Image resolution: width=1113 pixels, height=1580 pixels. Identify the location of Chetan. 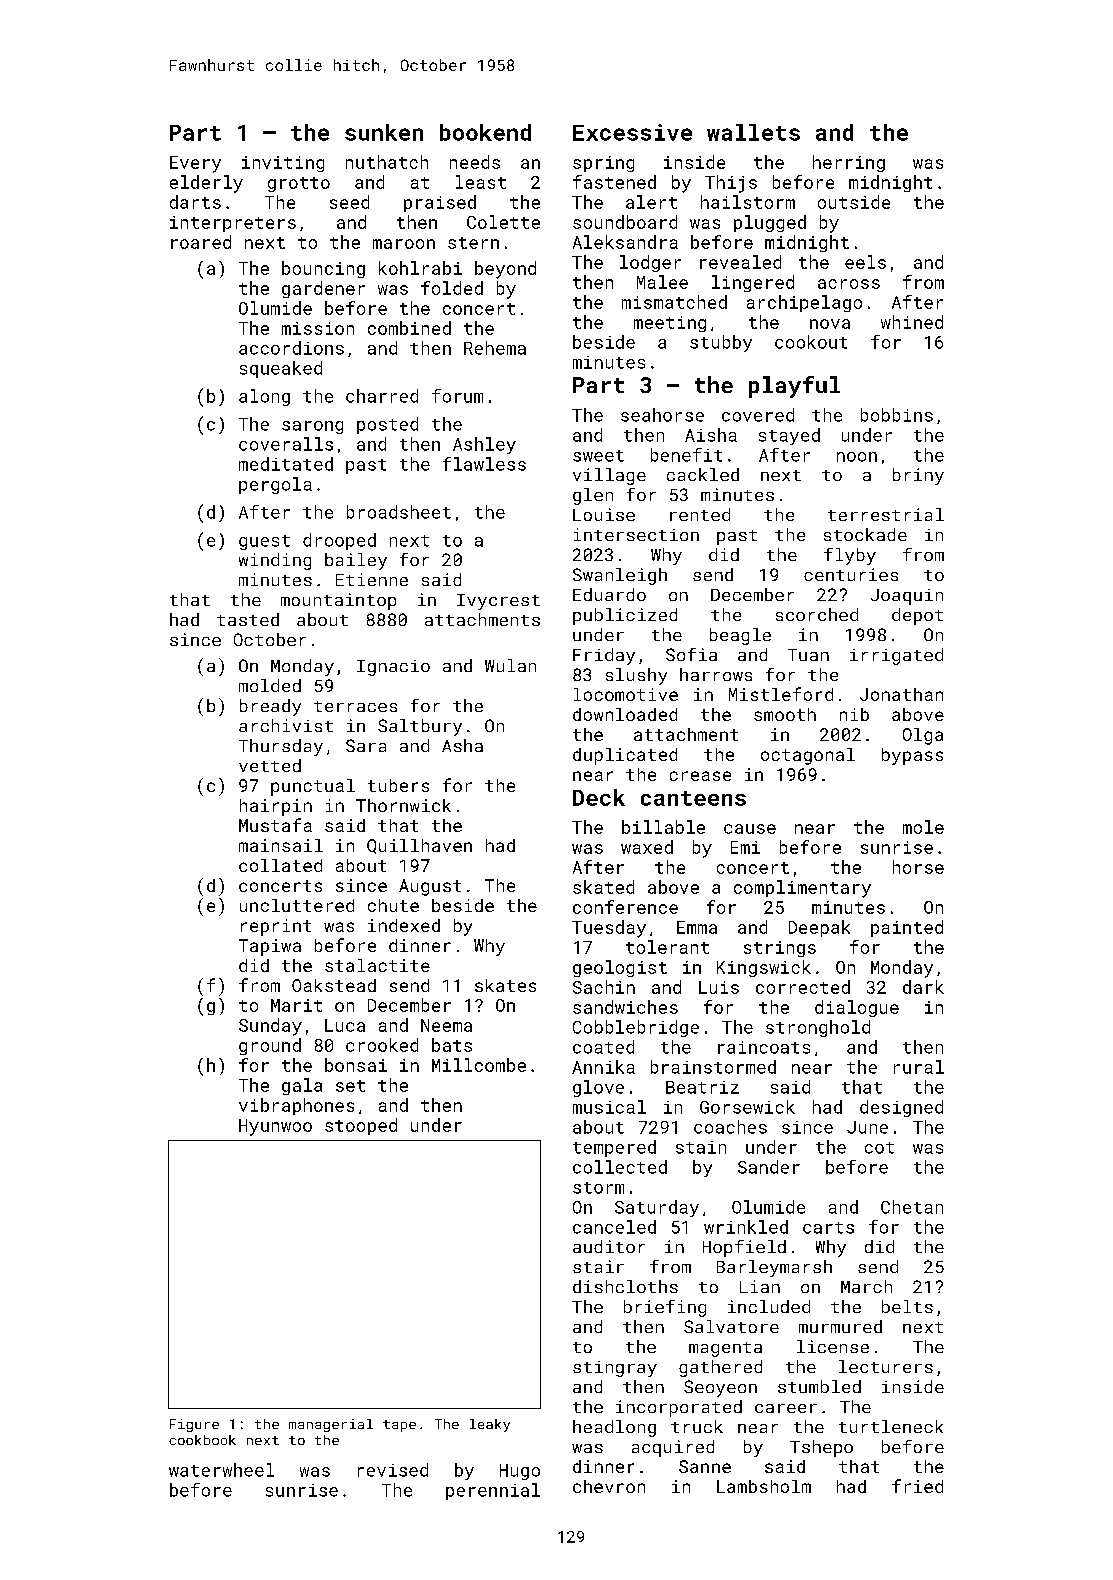
(912, 1207).
